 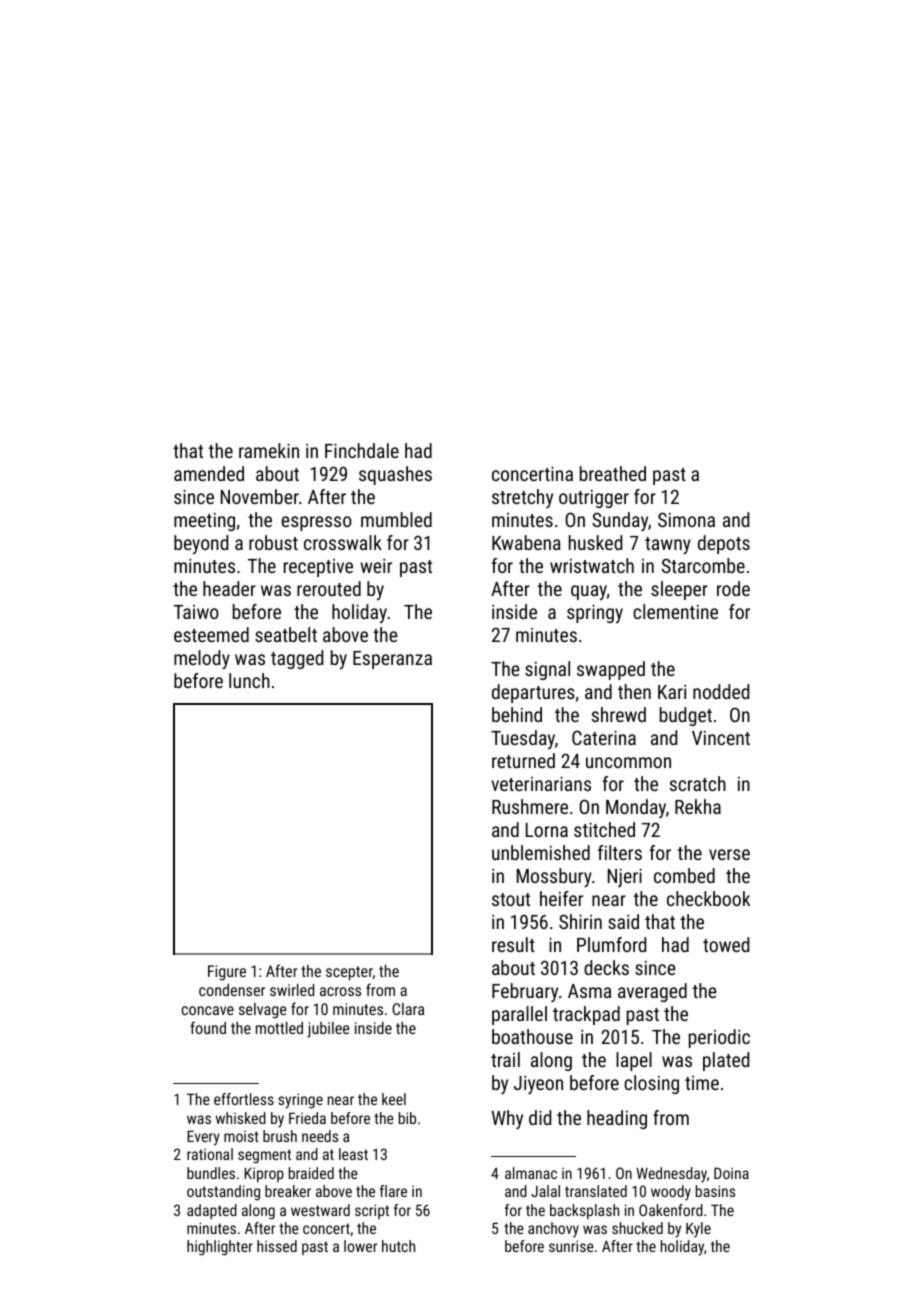 What do you see at coordinates (620, 852) in the screenshot?
I see `filters` at bounding box center [620, 852].
